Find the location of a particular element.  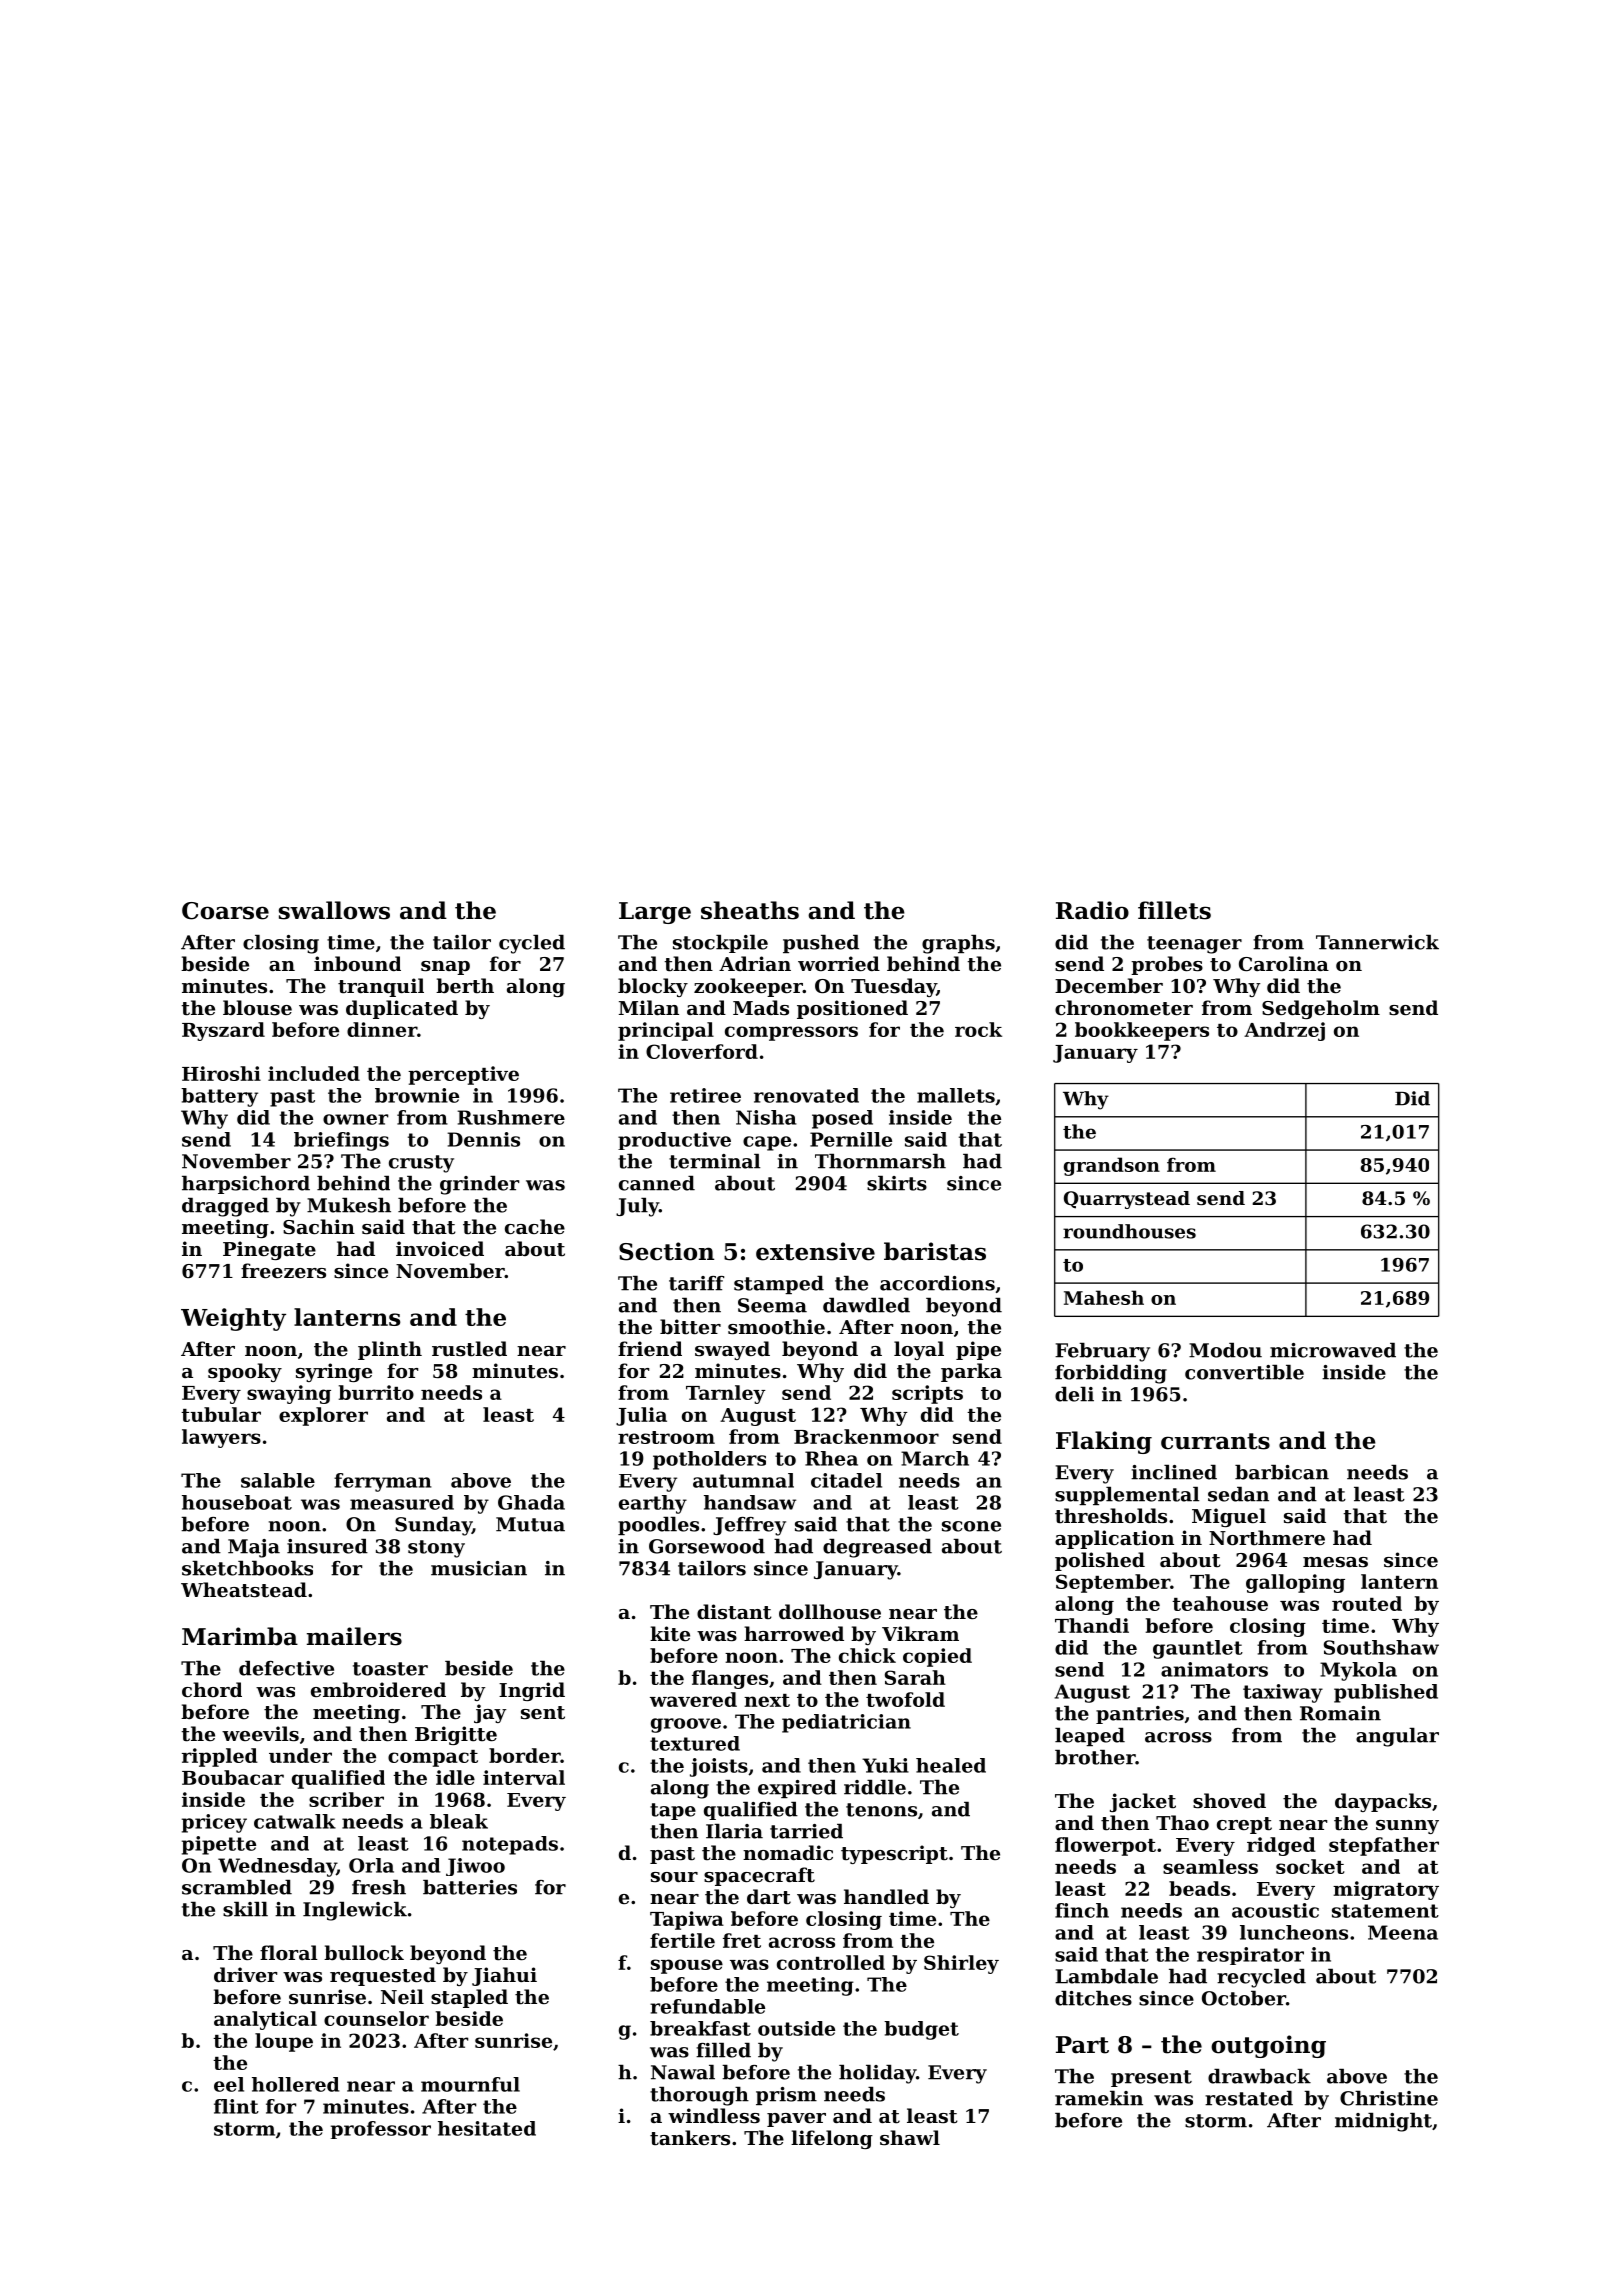

smoothie is located at coordinates (776, 1327).
